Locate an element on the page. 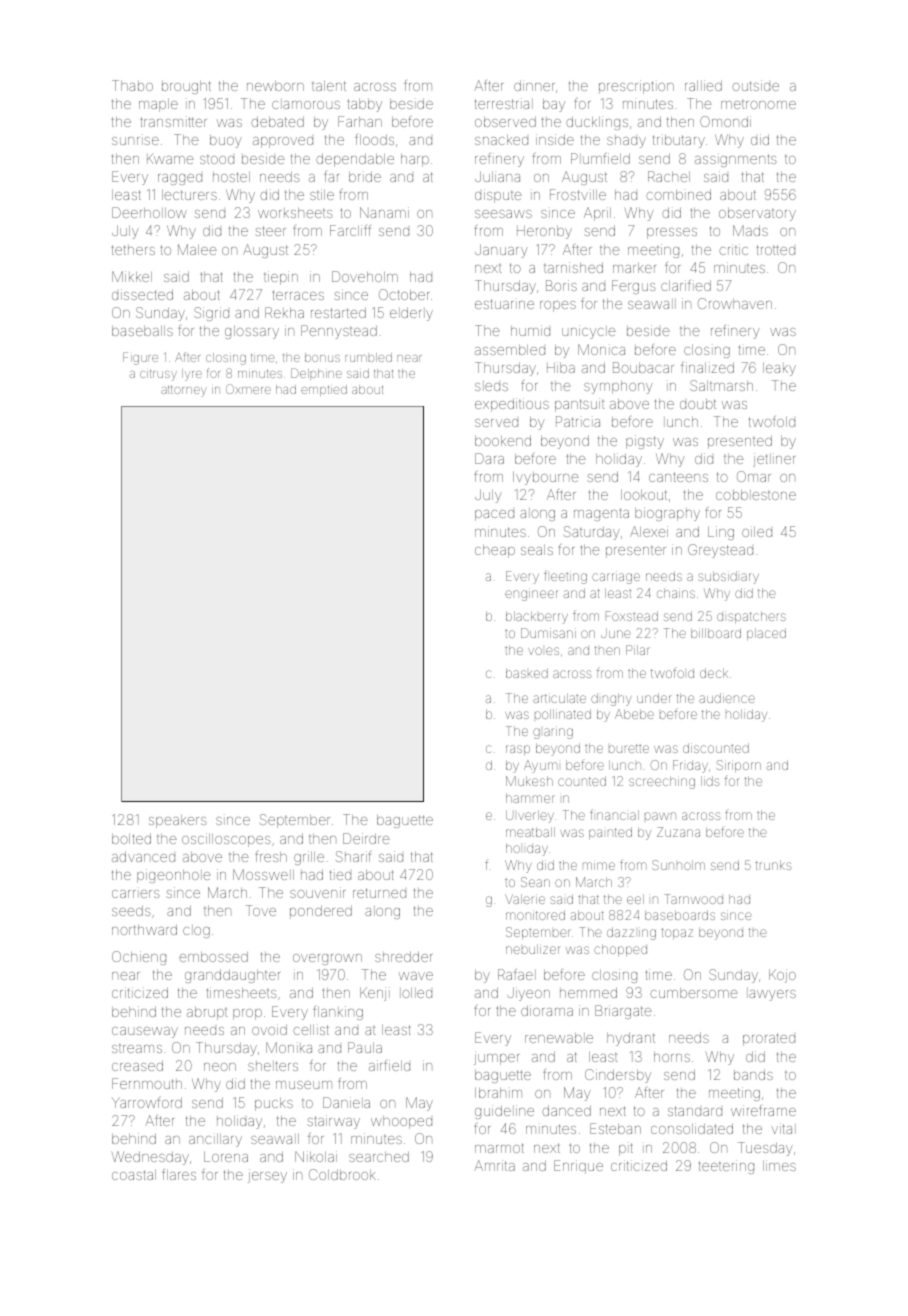 The width and height of the image is (908, 1316). Boubacar is located at coordinates (643, 367).
